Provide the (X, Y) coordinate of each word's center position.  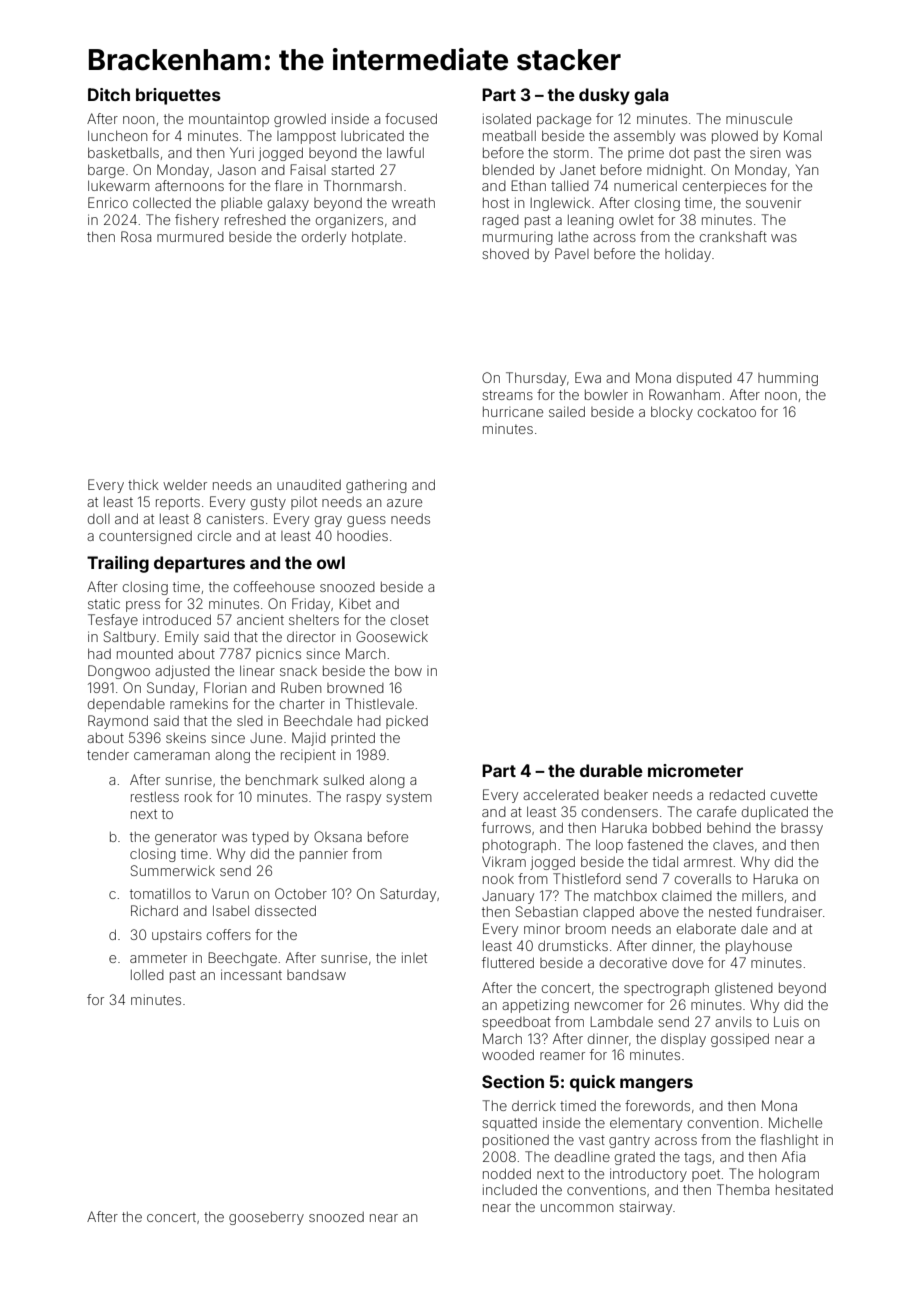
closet (410, 620)
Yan (807, 169)
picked (407, 722)
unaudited (309, 484)
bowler (606, 394)
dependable (126, 705)
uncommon (577, 1208)
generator (186, 838)
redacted (737, 794)
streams (507, 395)
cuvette (794, 795)
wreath (413, 203)
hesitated (804, 1190)
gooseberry (266, 1218)
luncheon (117, 135)
